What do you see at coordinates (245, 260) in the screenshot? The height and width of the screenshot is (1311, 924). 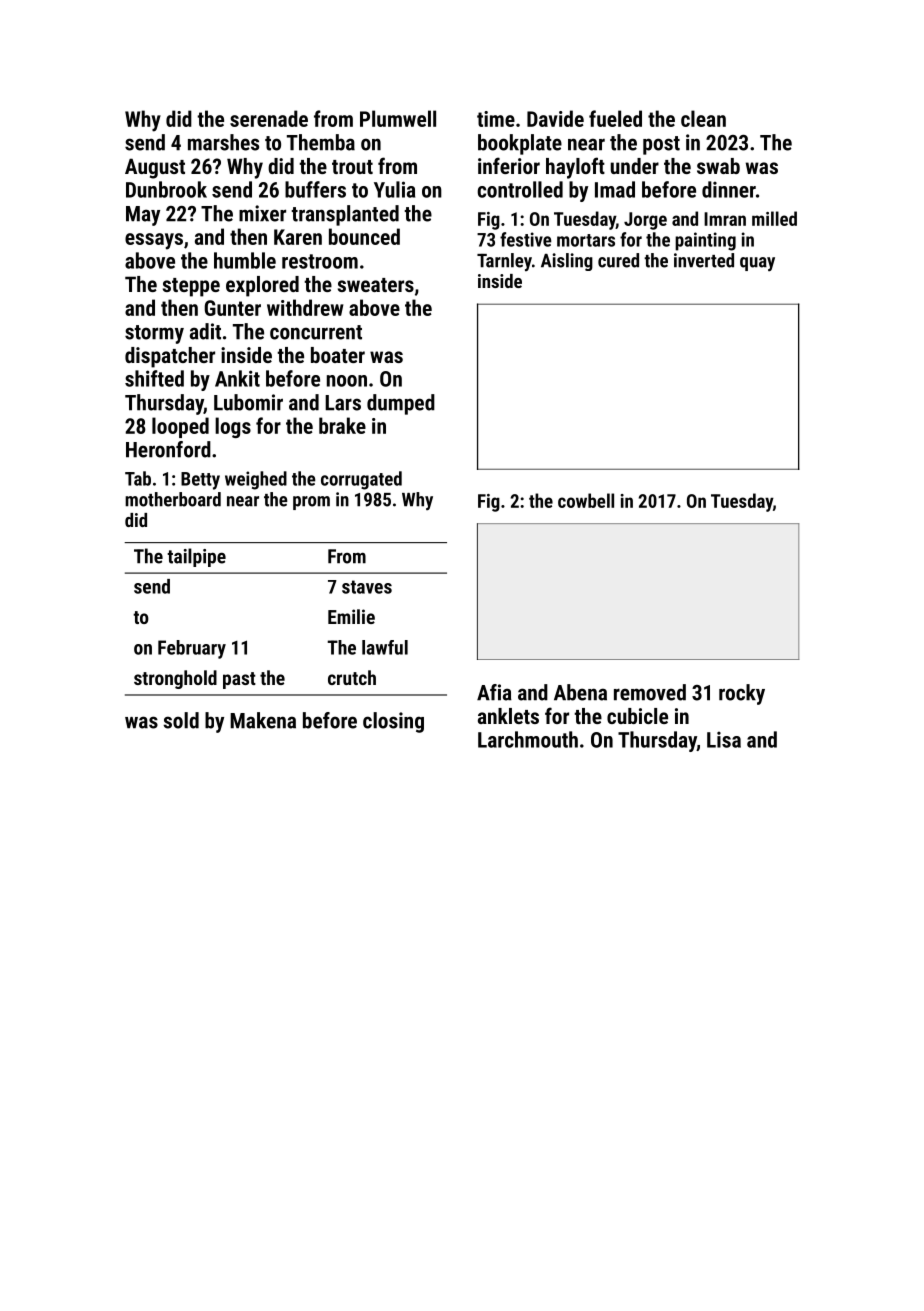 I see `humble` at bounding box center [245, 260].
